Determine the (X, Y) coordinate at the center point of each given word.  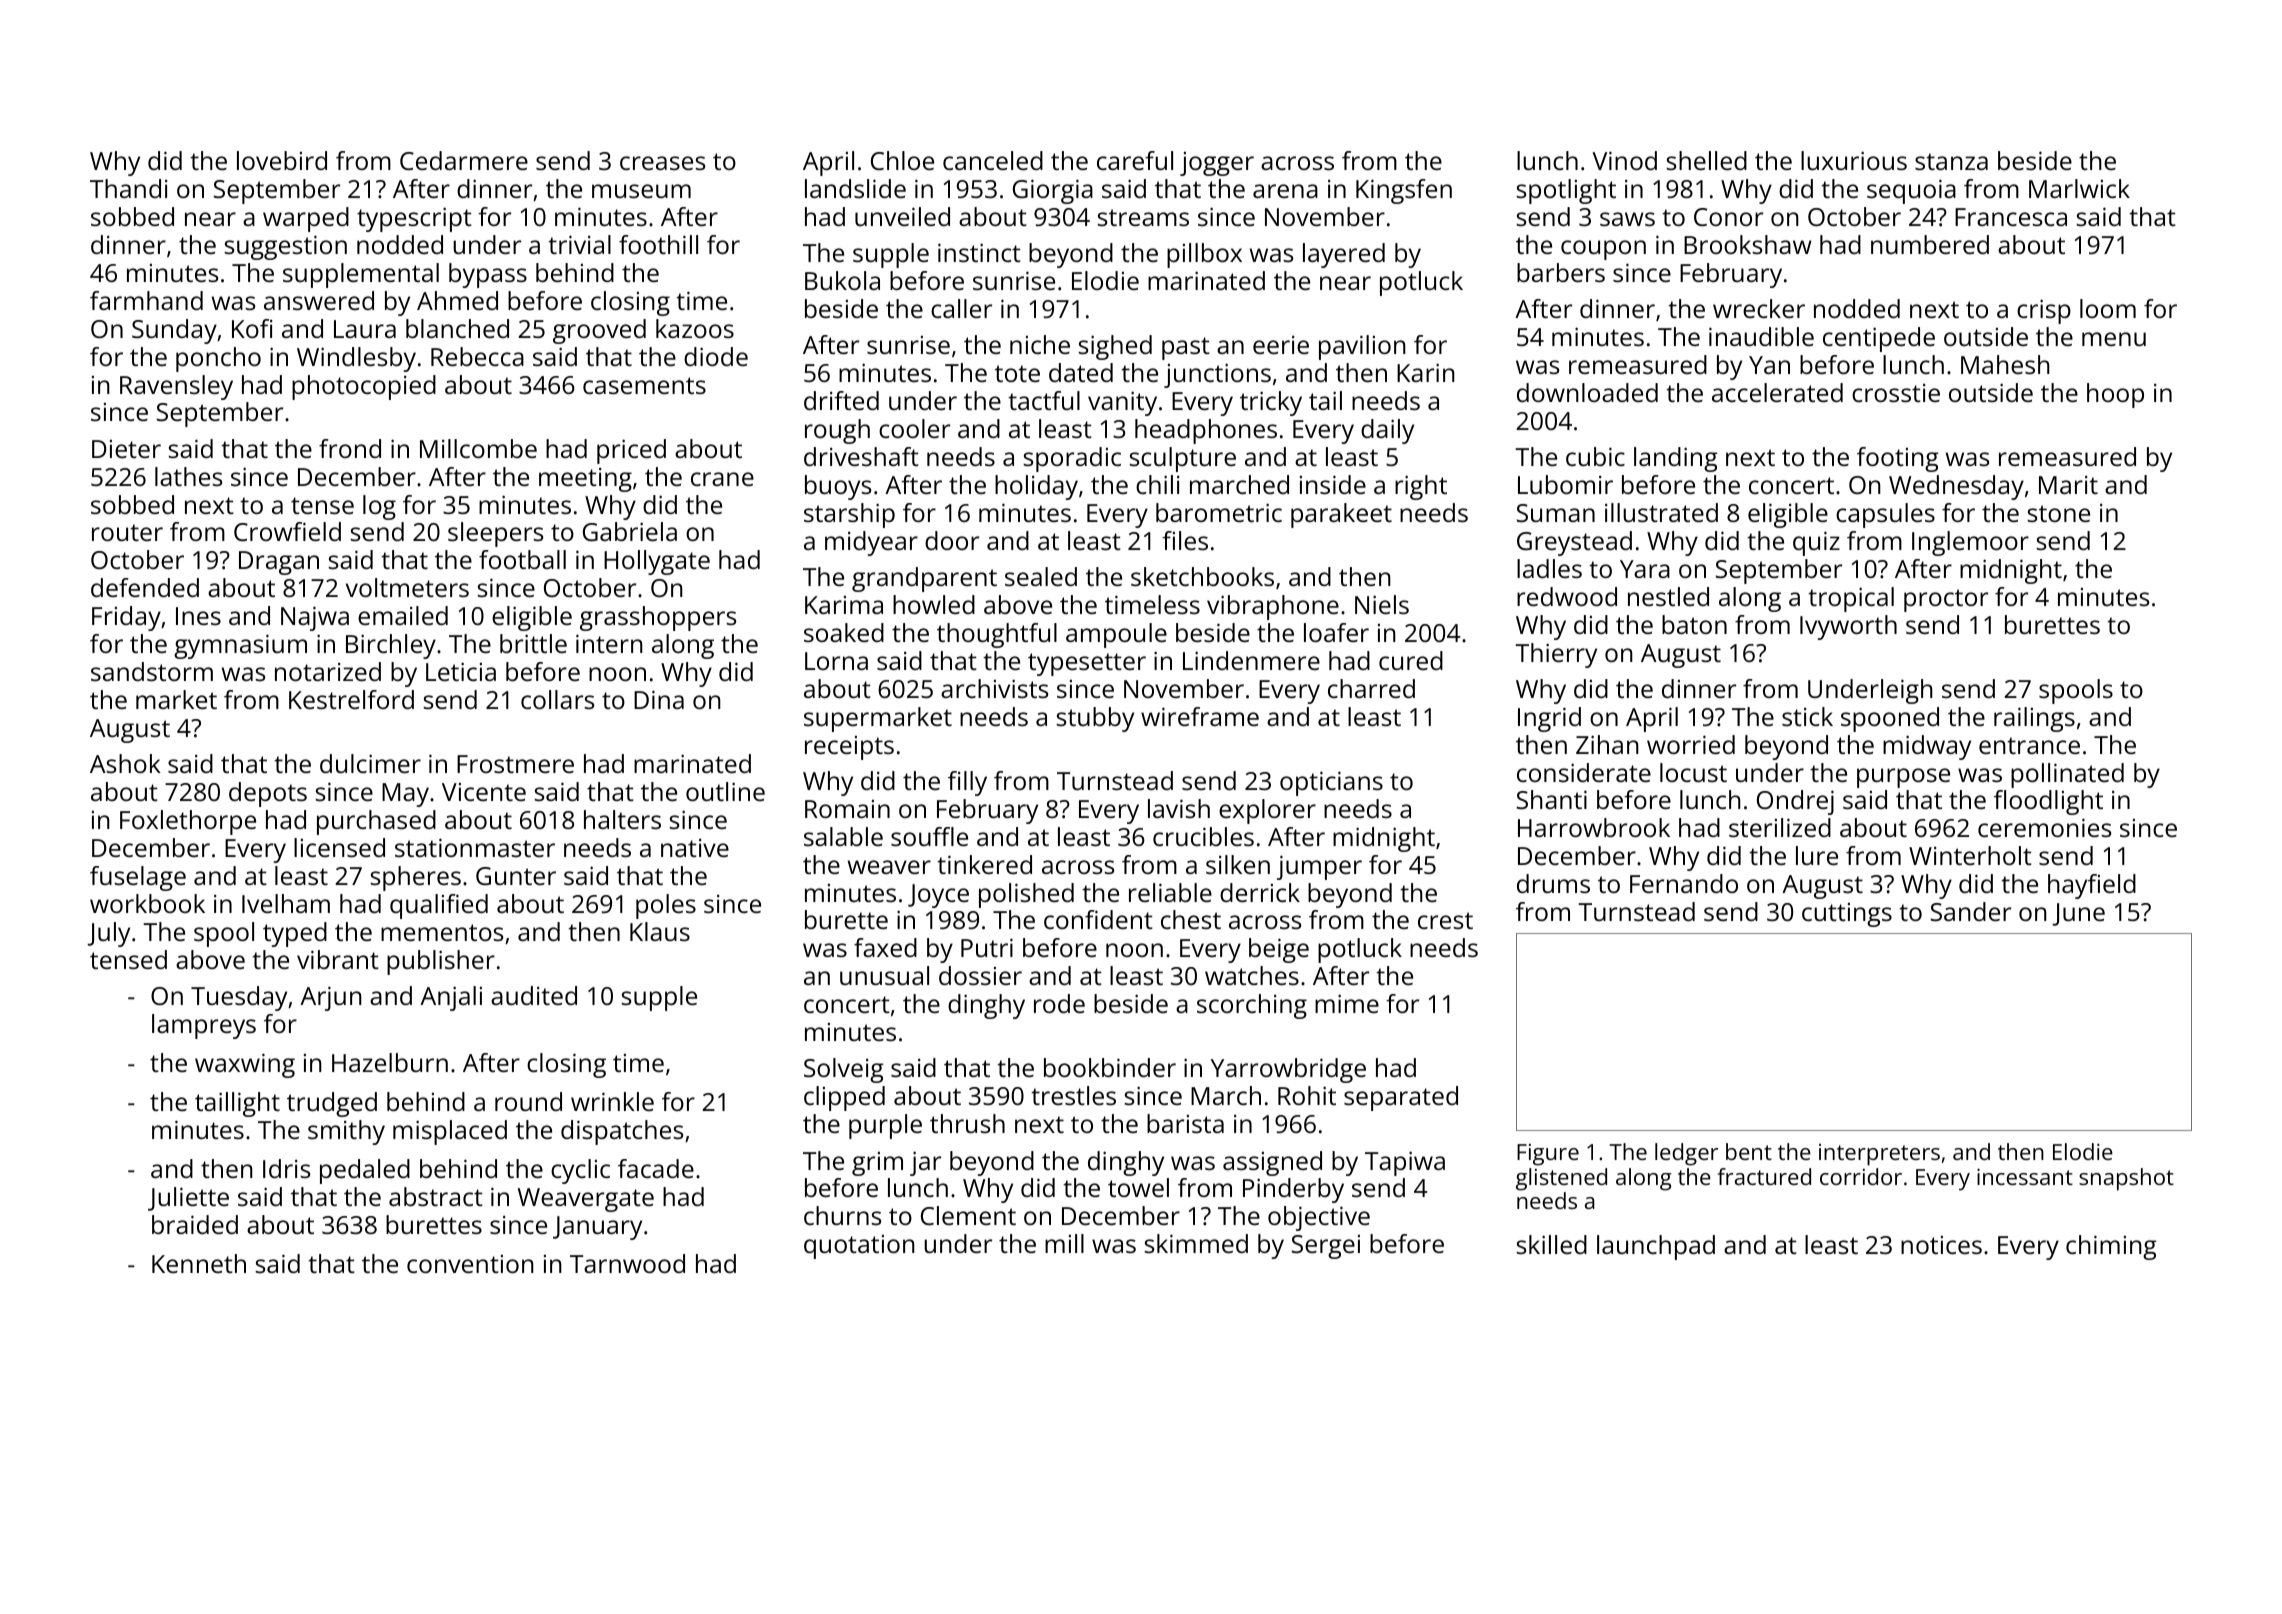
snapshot (2126, 1179)
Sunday (174, 331)
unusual (884, 975)
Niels (1382, 604)
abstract (436, 1196)
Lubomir (1565, 484)
